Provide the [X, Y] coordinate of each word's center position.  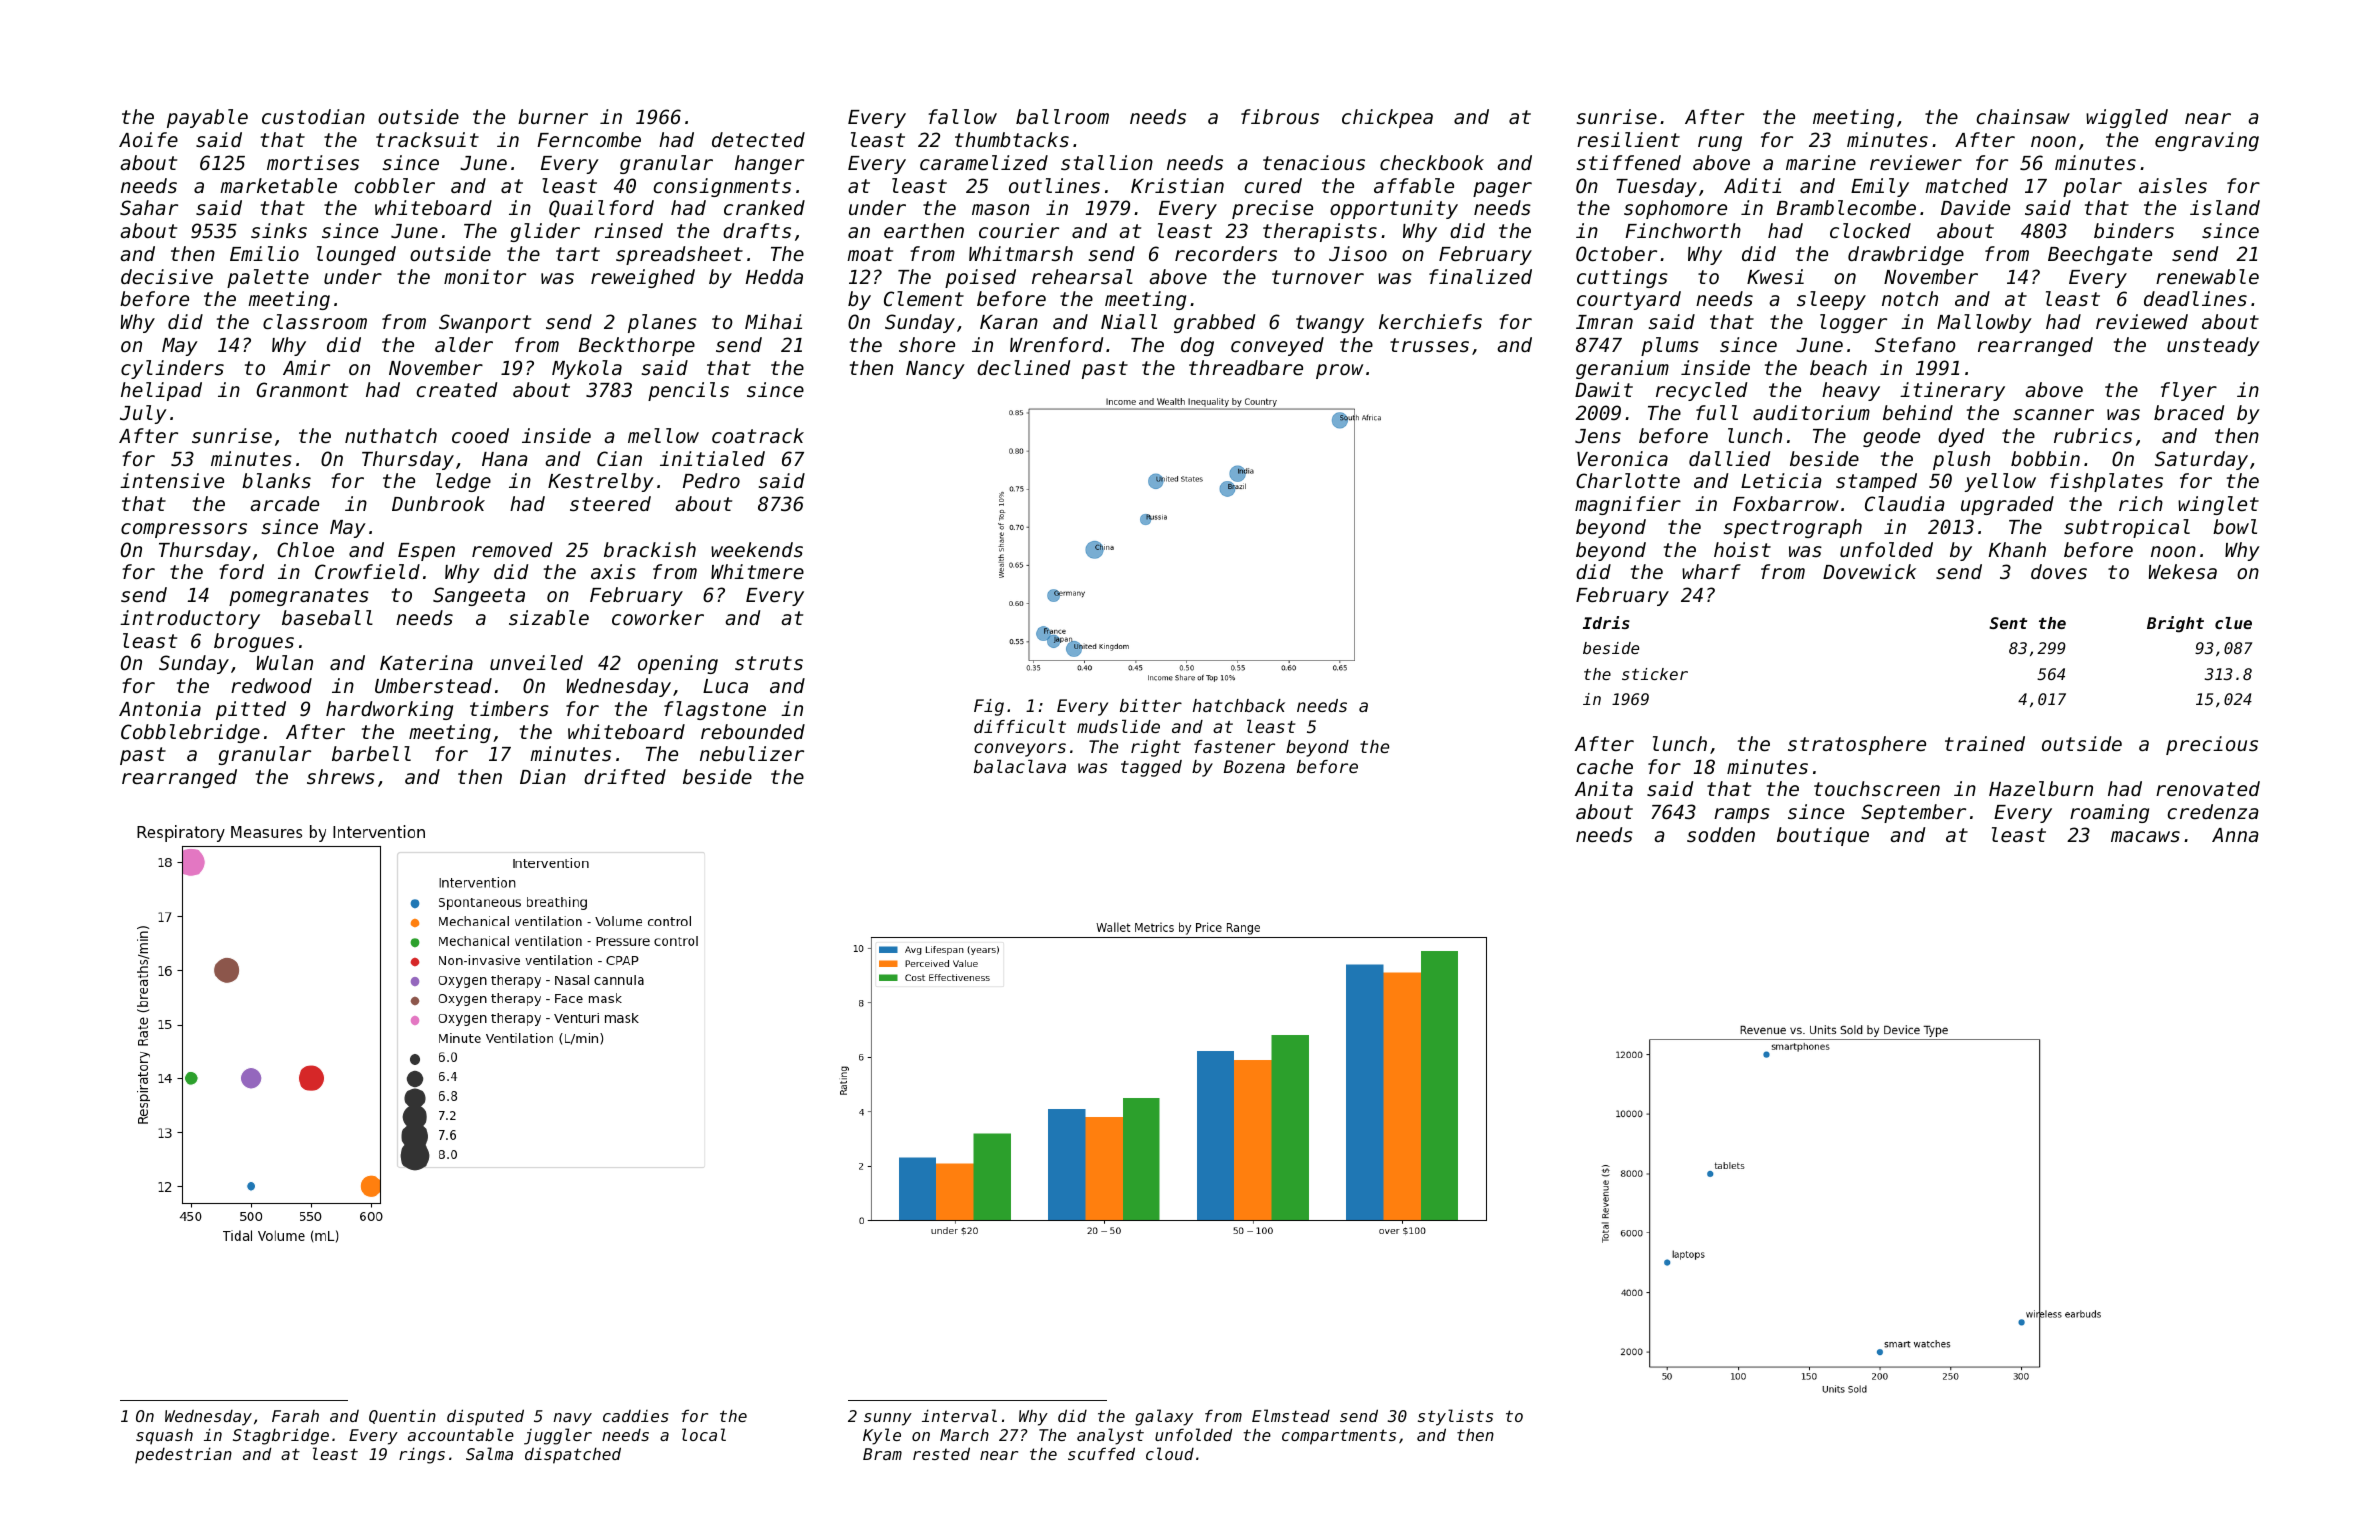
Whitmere [757, 571]
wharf [1711, 571]
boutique [1823, 836]
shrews [341, 776]
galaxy [1164, 1417]
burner [553, 116]
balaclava [1020, 766]
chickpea [1387, 118]
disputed [485, 1417]
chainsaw [2023, 116]
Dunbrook [438, 503]
